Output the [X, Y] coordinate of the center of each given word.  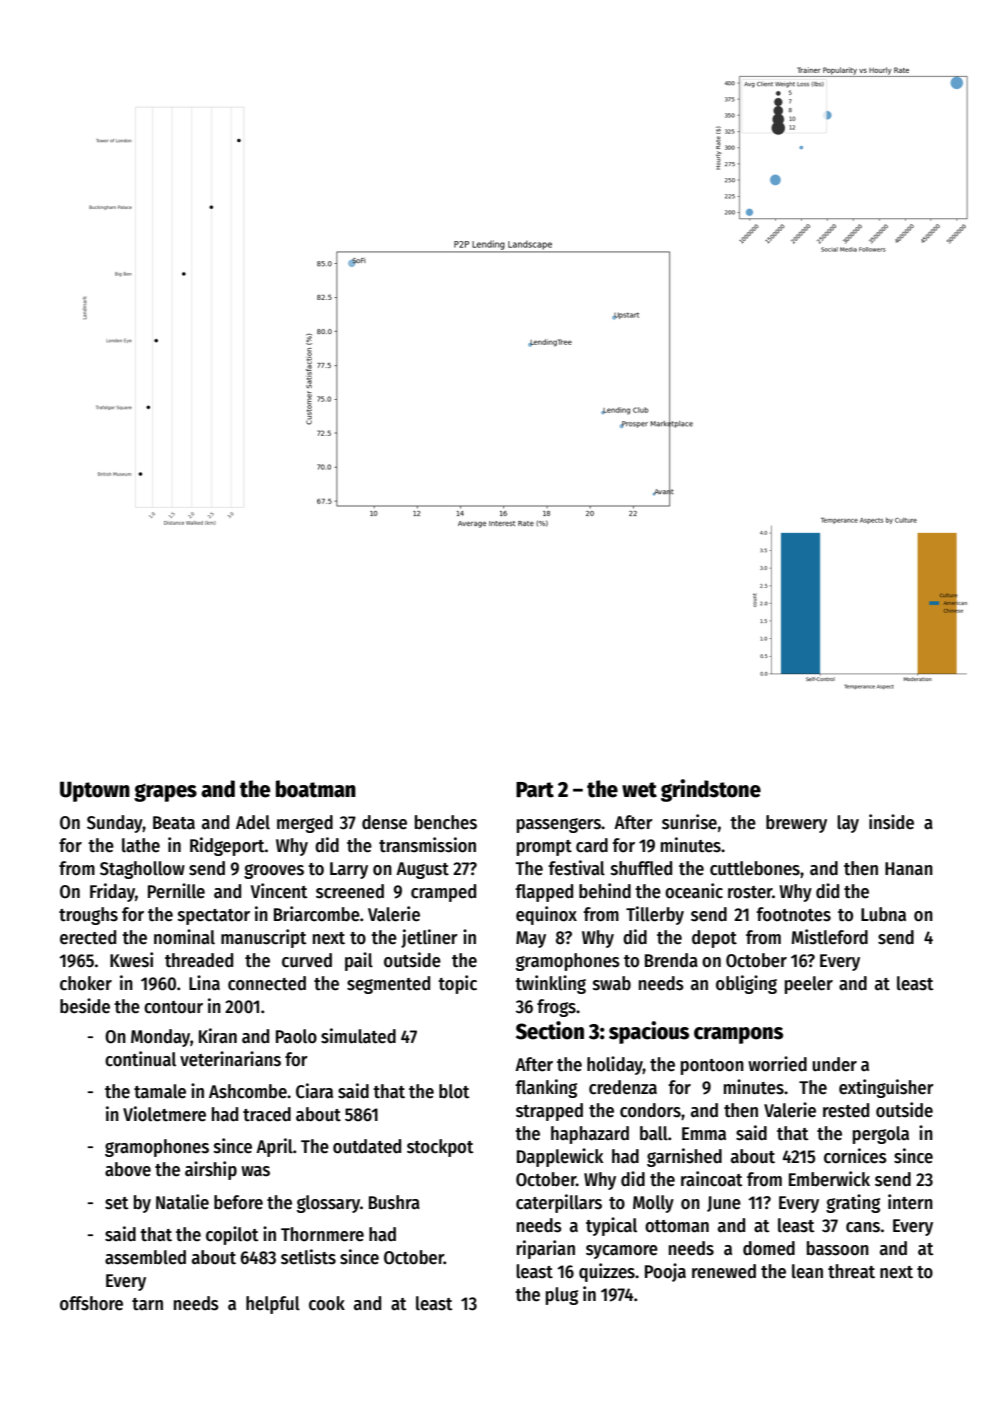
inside [891, 822]
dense [384, 822]
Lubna [883, 914]
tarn [147, 1304]
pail [359, 961]
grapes [165, 793]
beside [85, 1006]
